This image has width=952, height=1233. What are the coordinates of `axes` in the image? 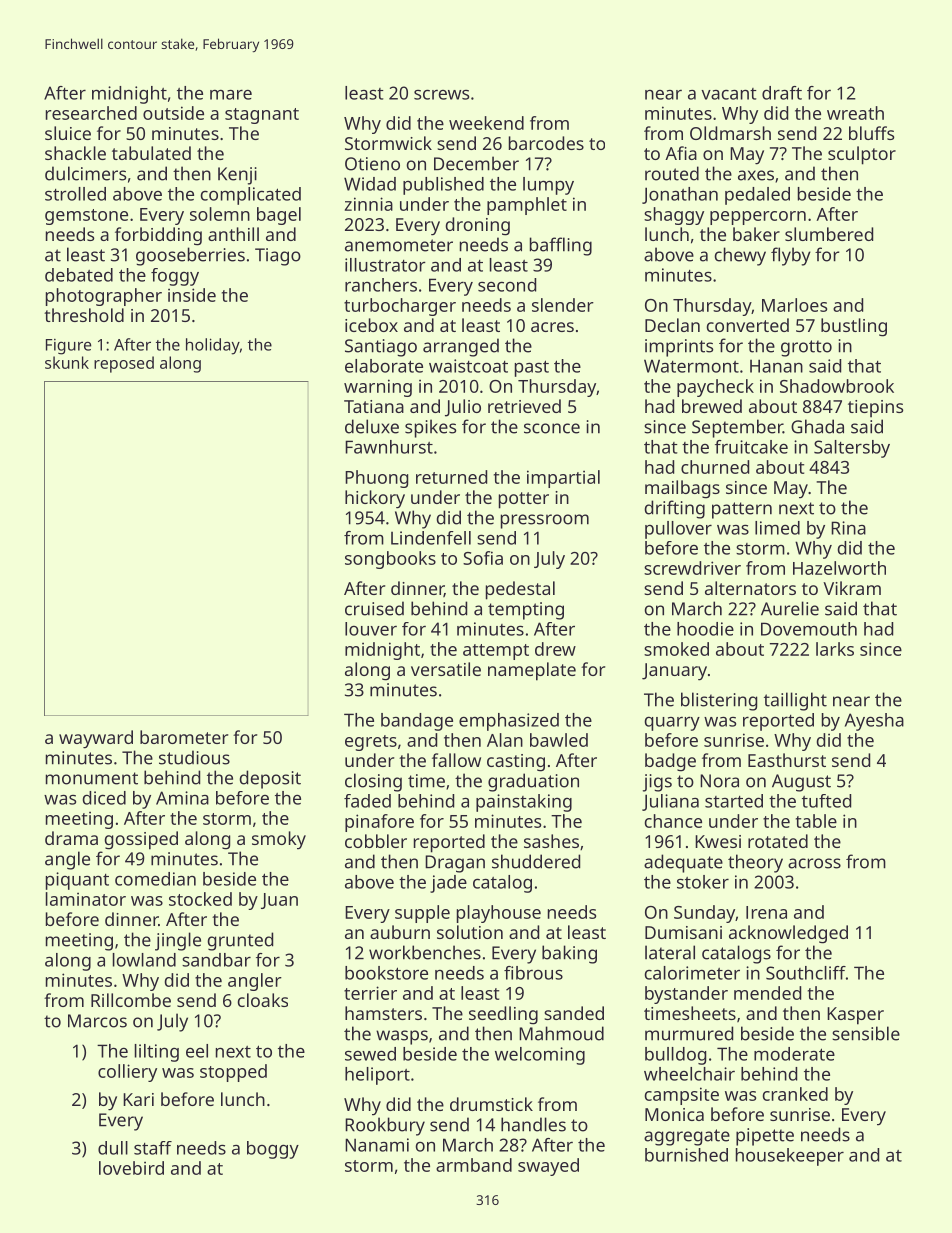 It's located at (756, 175).
